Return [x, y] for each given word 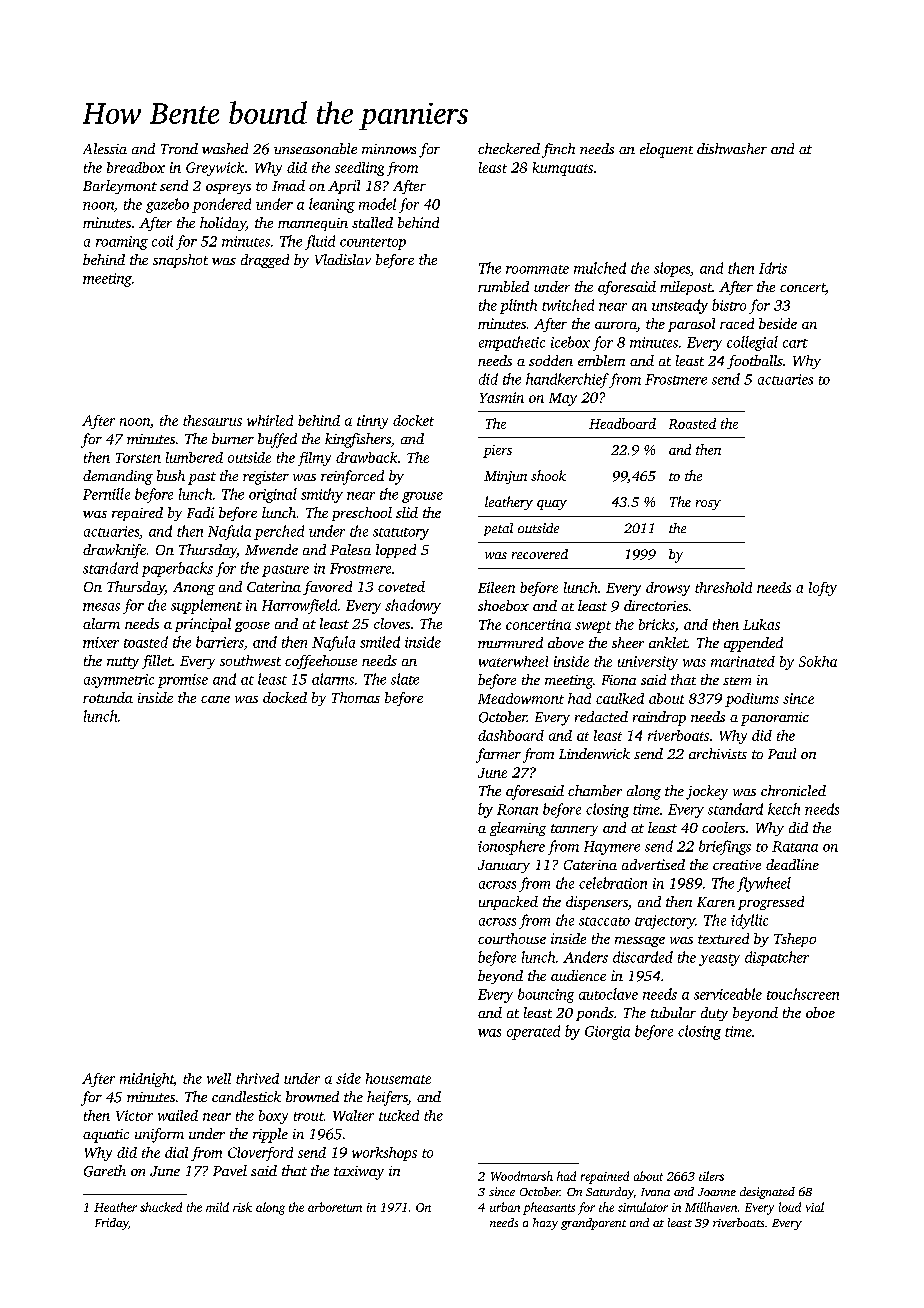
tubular [673, 1012]
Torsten [138, 458]
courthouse [512, 938]
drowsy [668, 589]
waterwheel [513, 661]
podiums [752, 700]
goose [252, 627]
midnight [147, 1080]
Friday [111, 1224]
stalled [372, 222]
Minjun [505, 477]
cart [795, 343]
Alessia [105, 148]
